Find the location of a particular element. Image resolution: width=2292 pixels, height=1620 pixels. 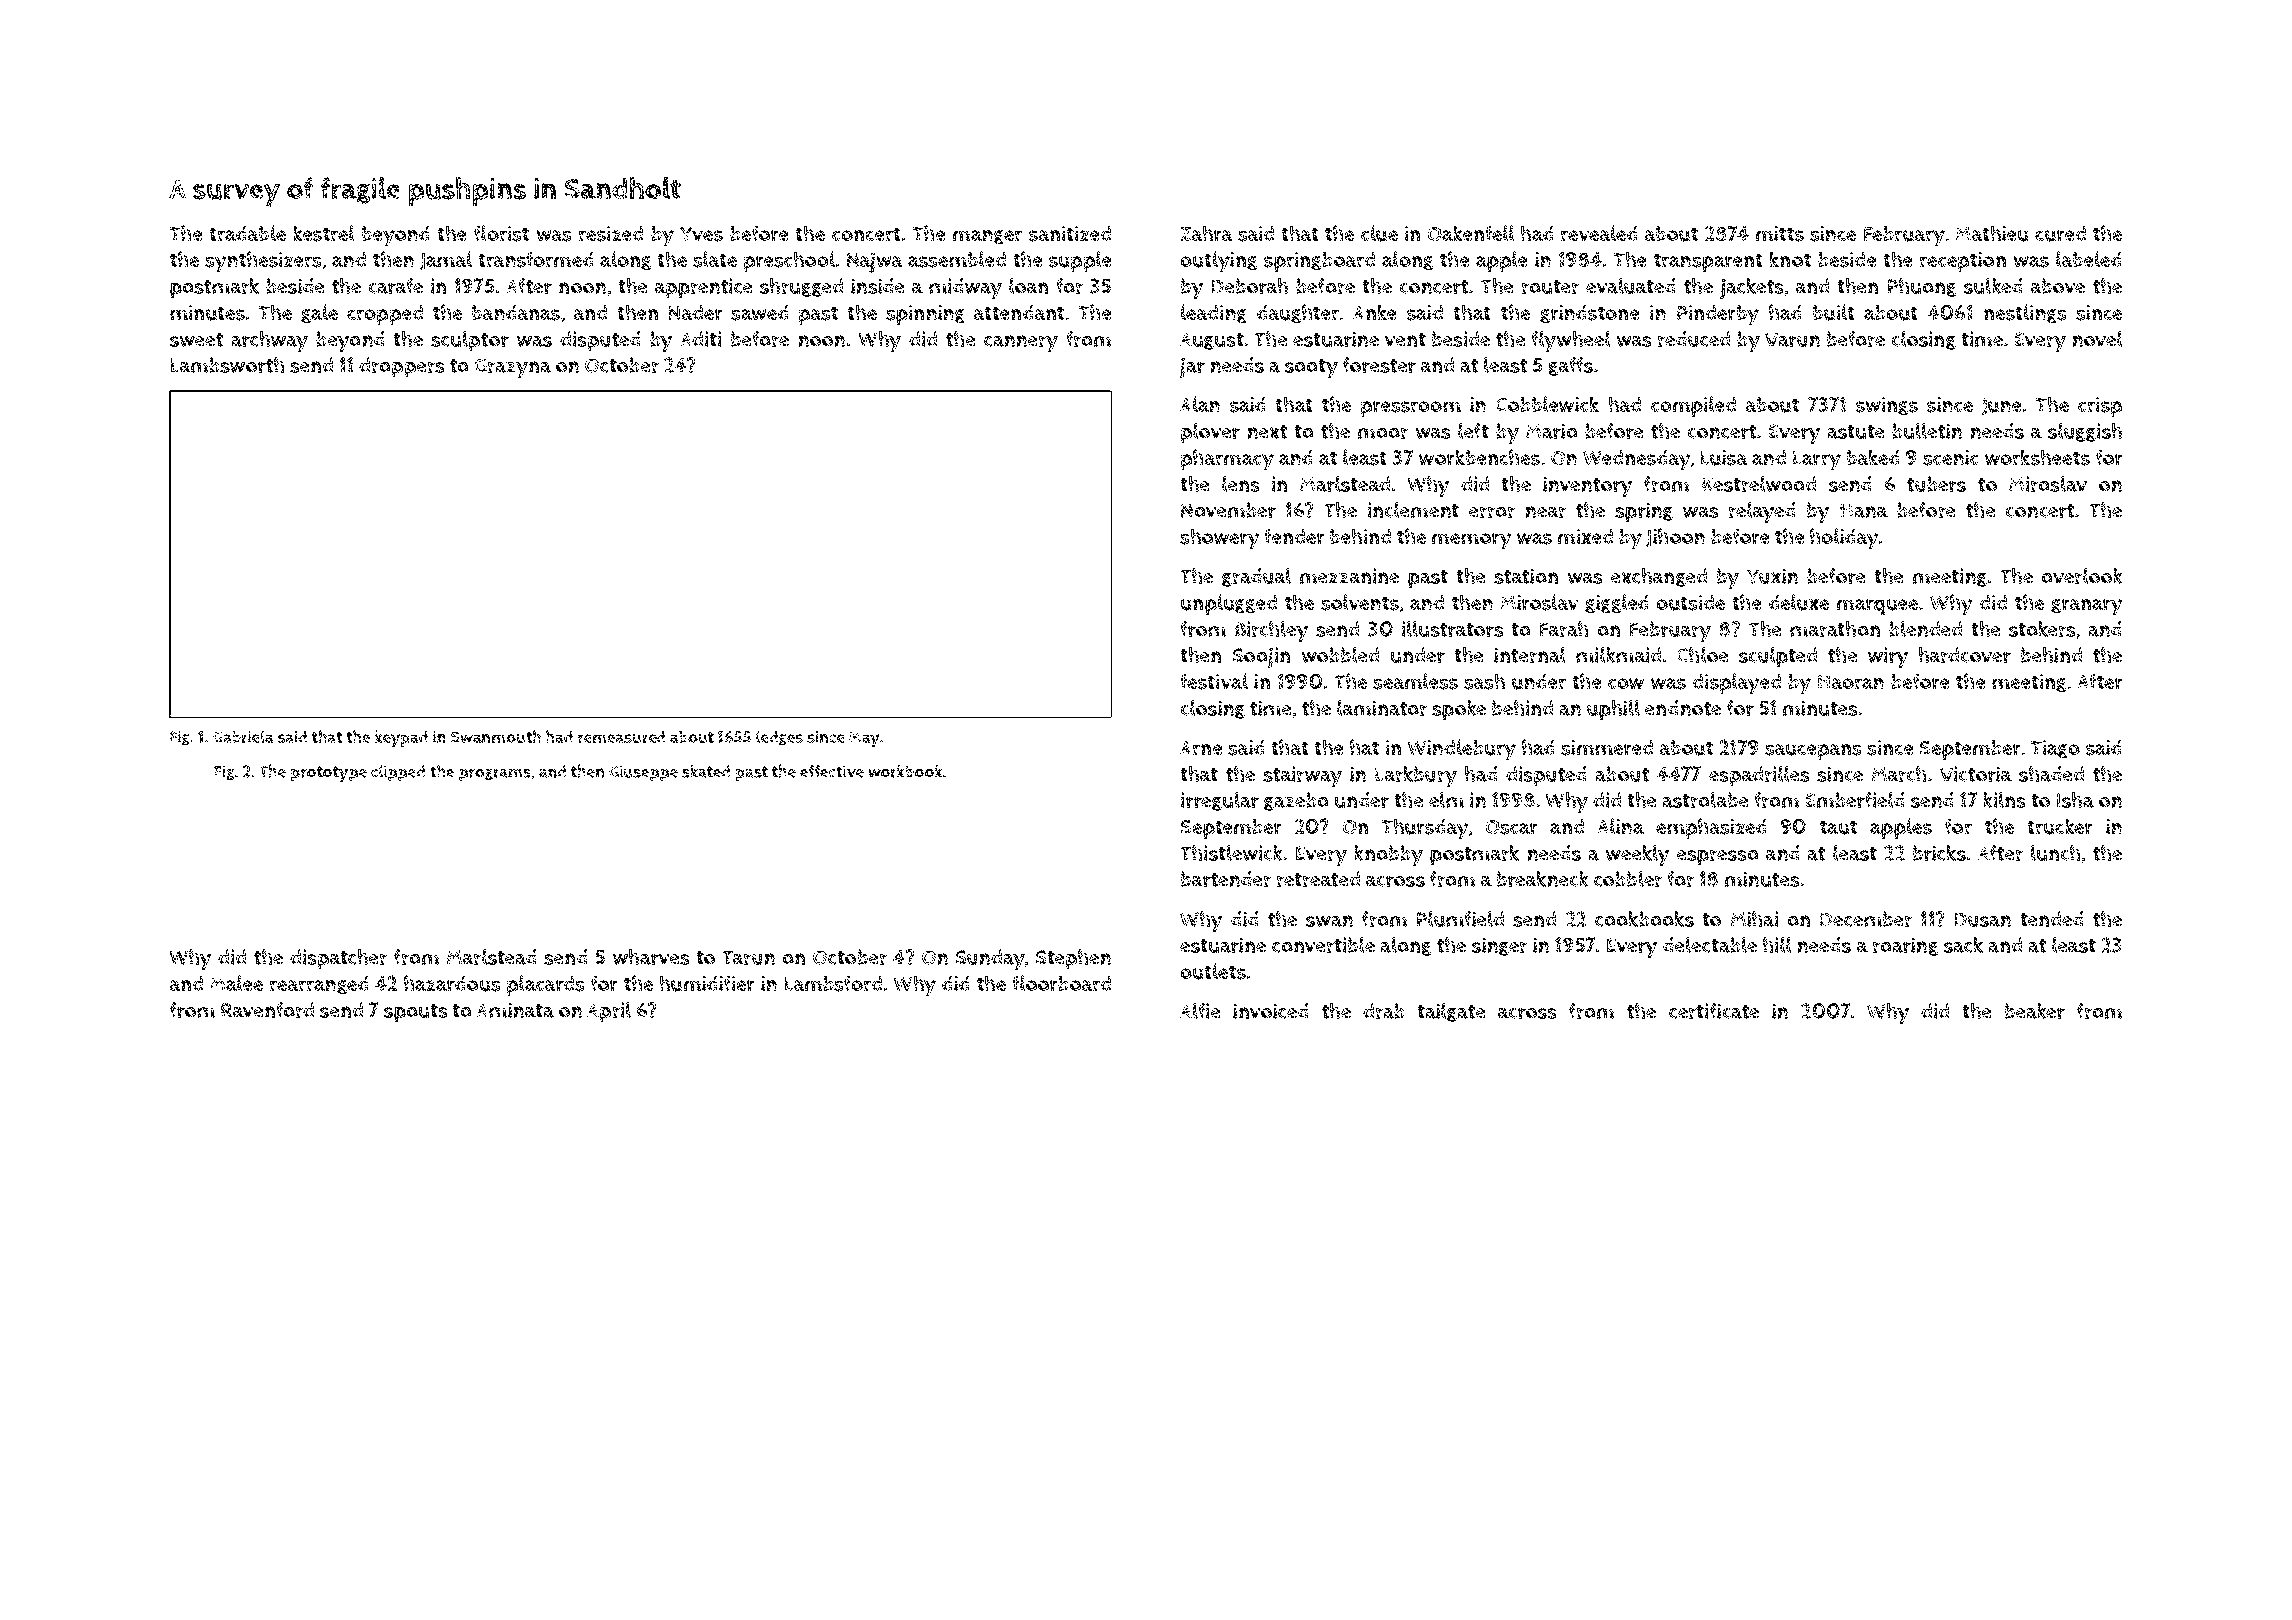

festival is located at coordinates (1214, 681).
